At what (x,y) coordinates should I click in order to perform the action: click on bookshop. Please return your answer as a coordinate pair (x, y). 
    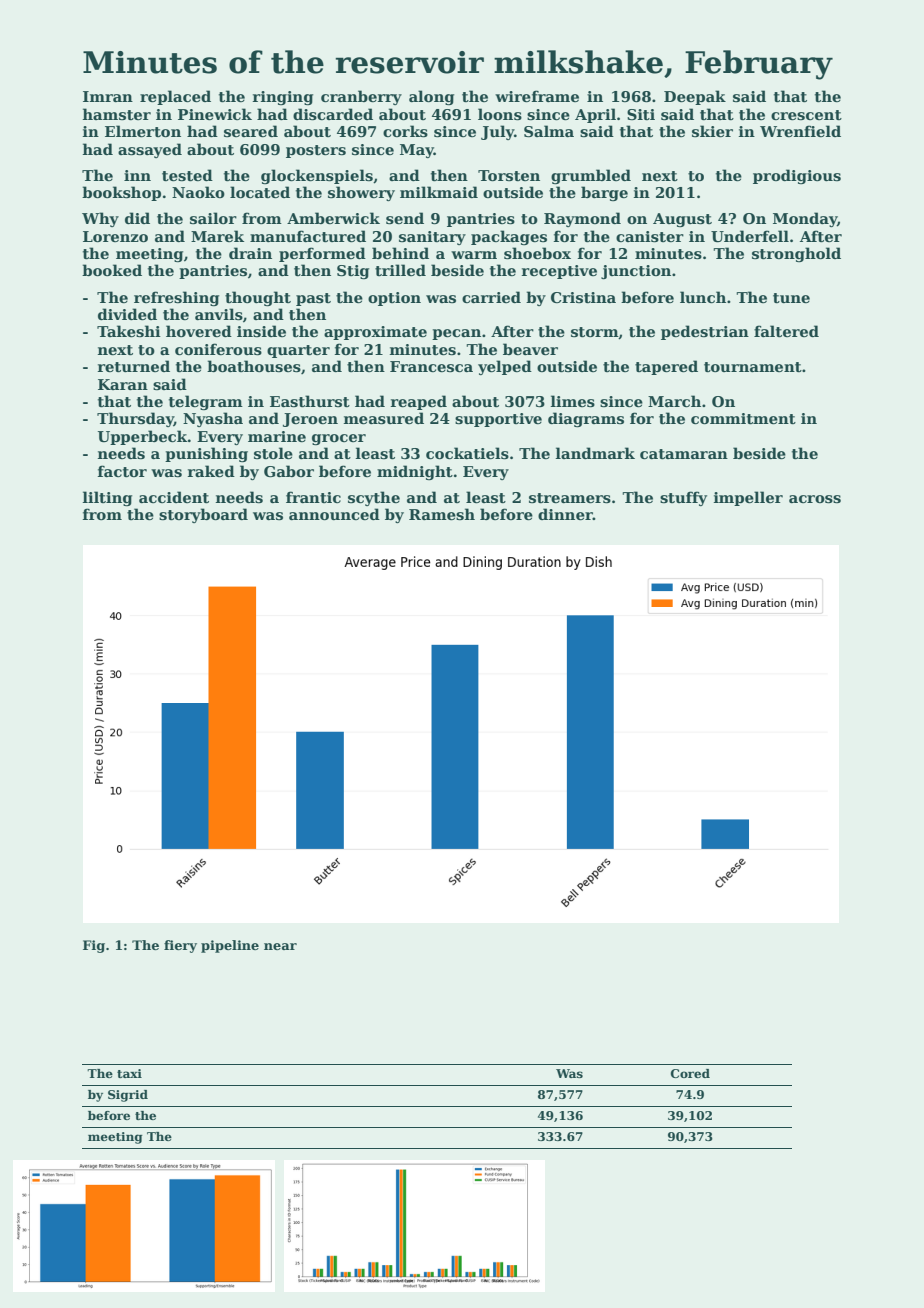
    Looking at the image, I should click on (121, 193).
